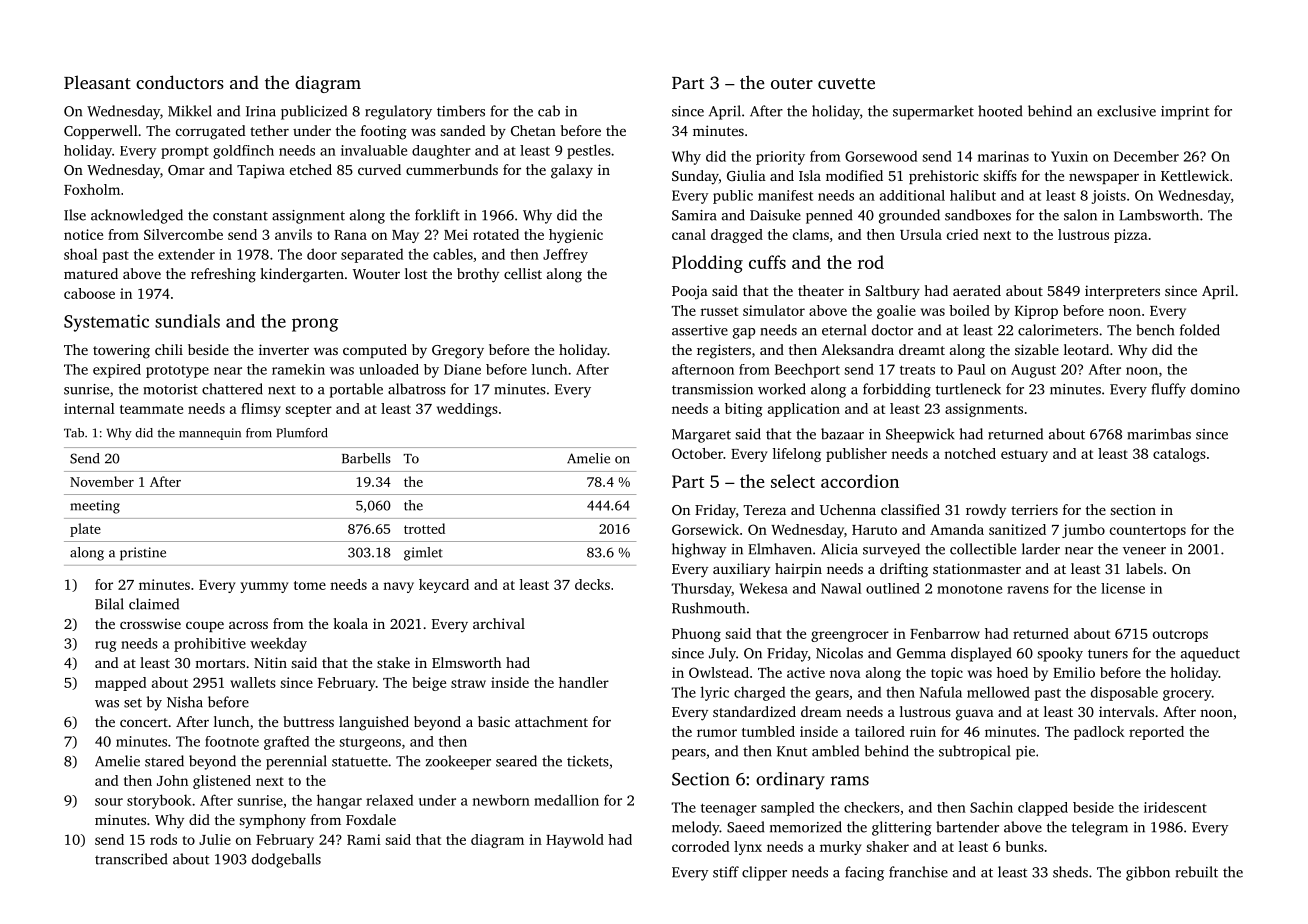  Describe the element at coordinates (1179, 455) in the document. I see `catalogs` at that location.
